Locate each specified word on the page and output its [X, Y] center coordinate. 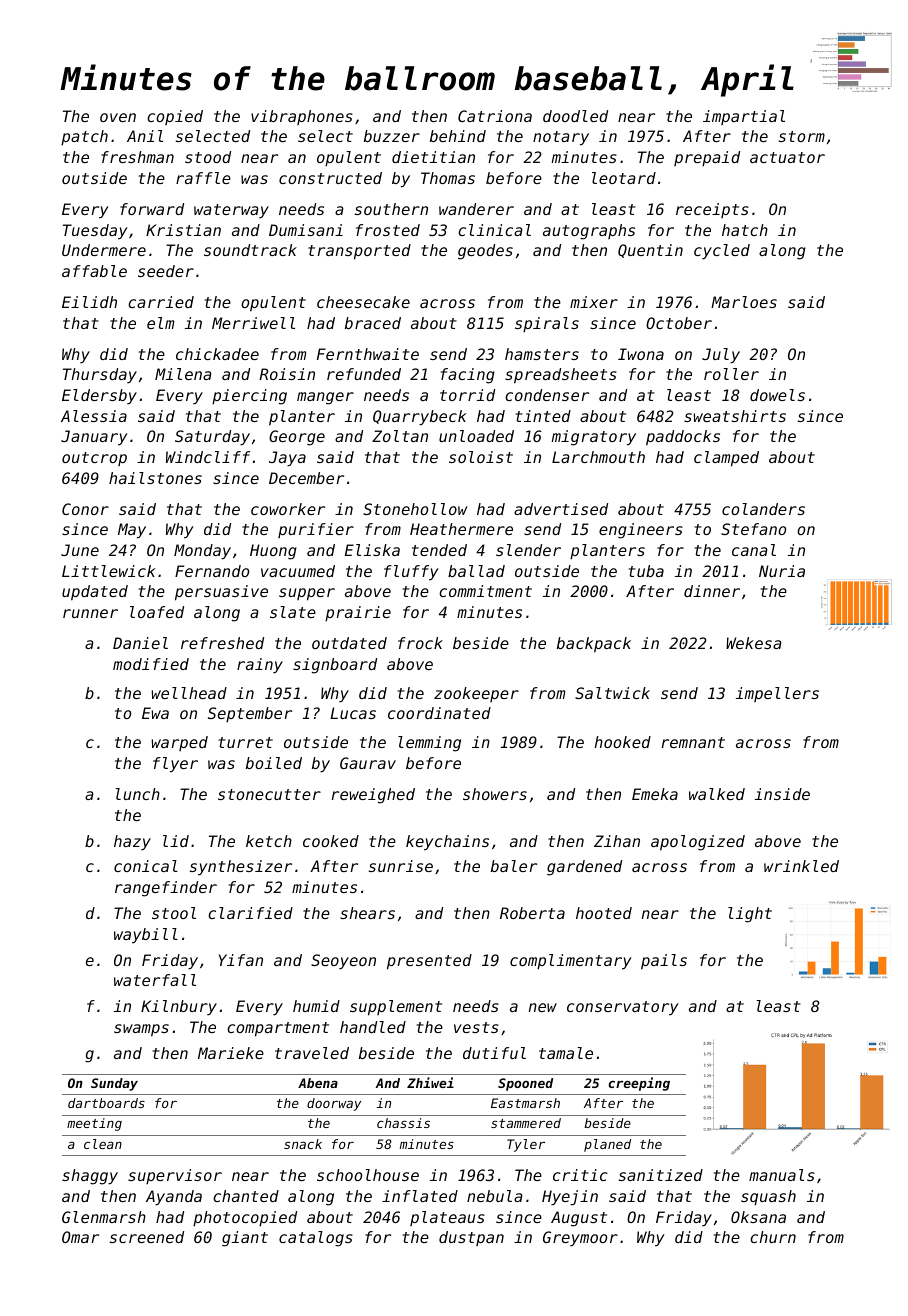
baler [514, 866]
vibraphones [302, 117]
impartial [744, 117]
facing [468, 376]
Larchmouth [598, 457]
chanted [246, 1196]
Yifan [241, 960]
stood [208, 157]
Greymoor [580, 1238]
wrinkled [801, 866]
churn [773, 1237]
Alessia [94, 416]
